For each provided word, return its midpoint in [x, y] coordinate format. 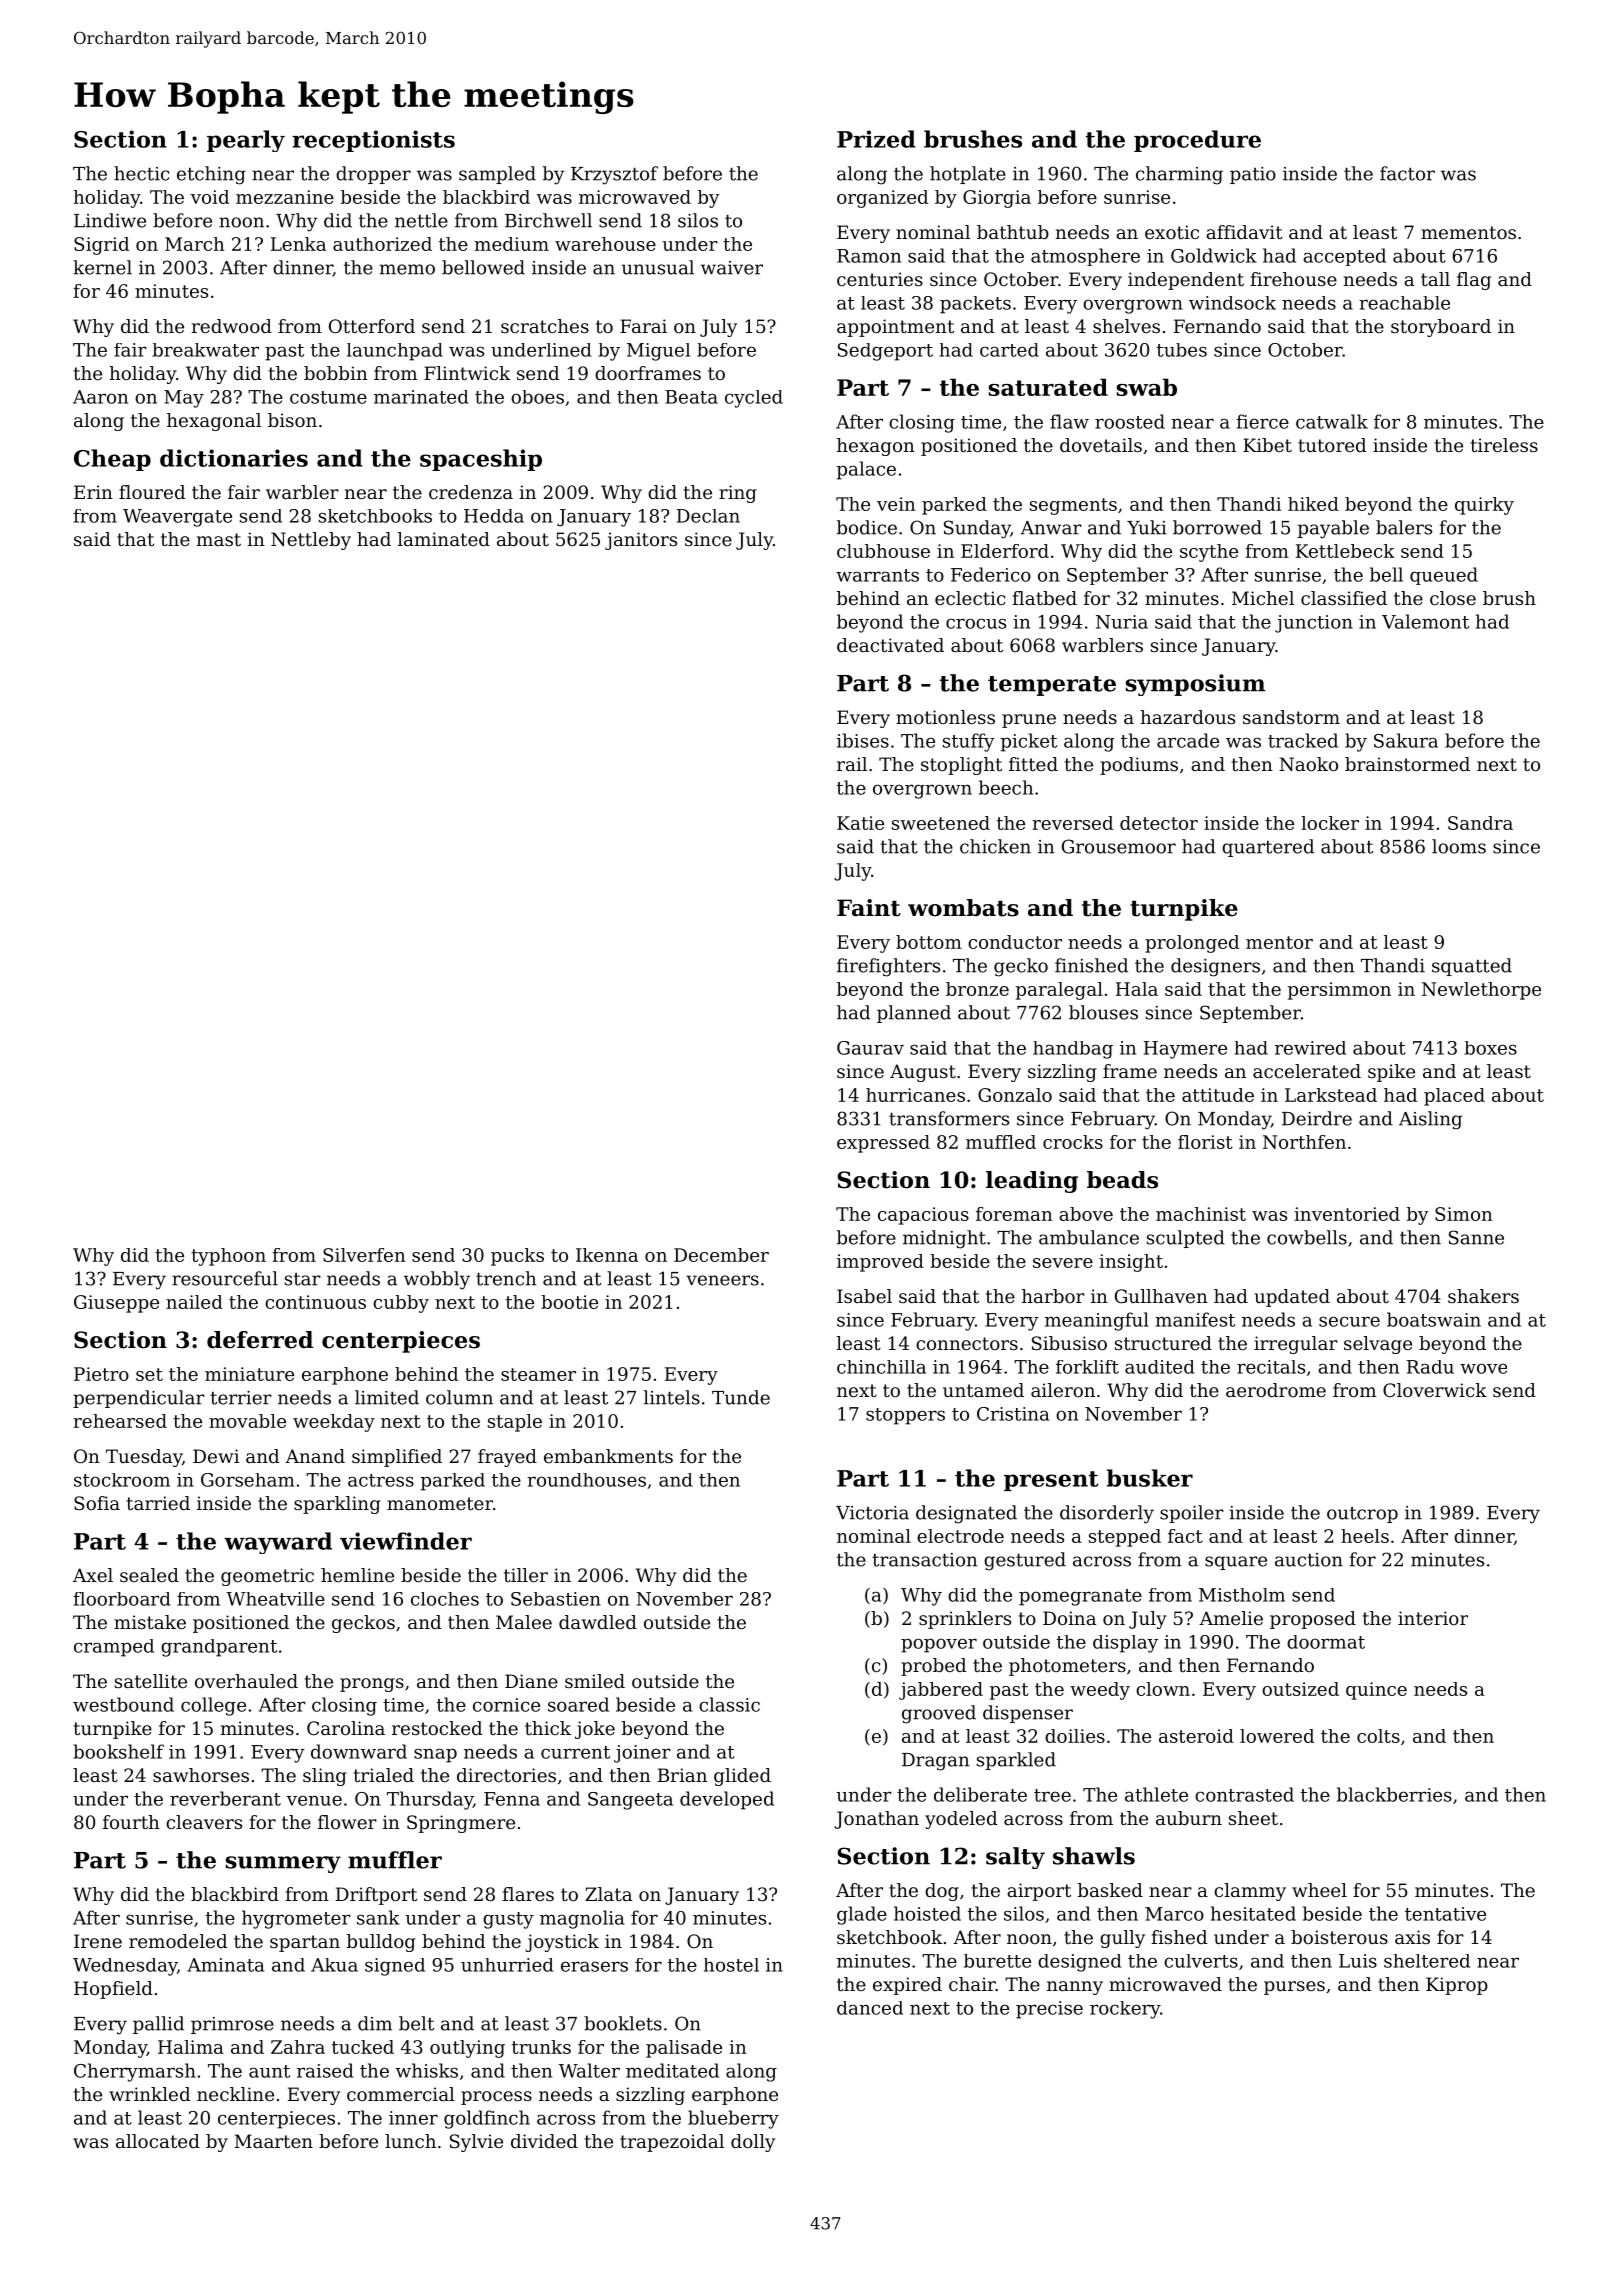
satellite [151, 1681]
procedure [1197, 141]
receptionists [373, 141]
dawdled [598, 1622]
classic [729, 1704]
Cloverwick [1435, 1390]
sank [378, 1917]
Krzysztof [614, 175]
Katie [860, 823]
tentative [1445, 1914]
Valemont [1425, 621]
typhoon [228, 1257]
